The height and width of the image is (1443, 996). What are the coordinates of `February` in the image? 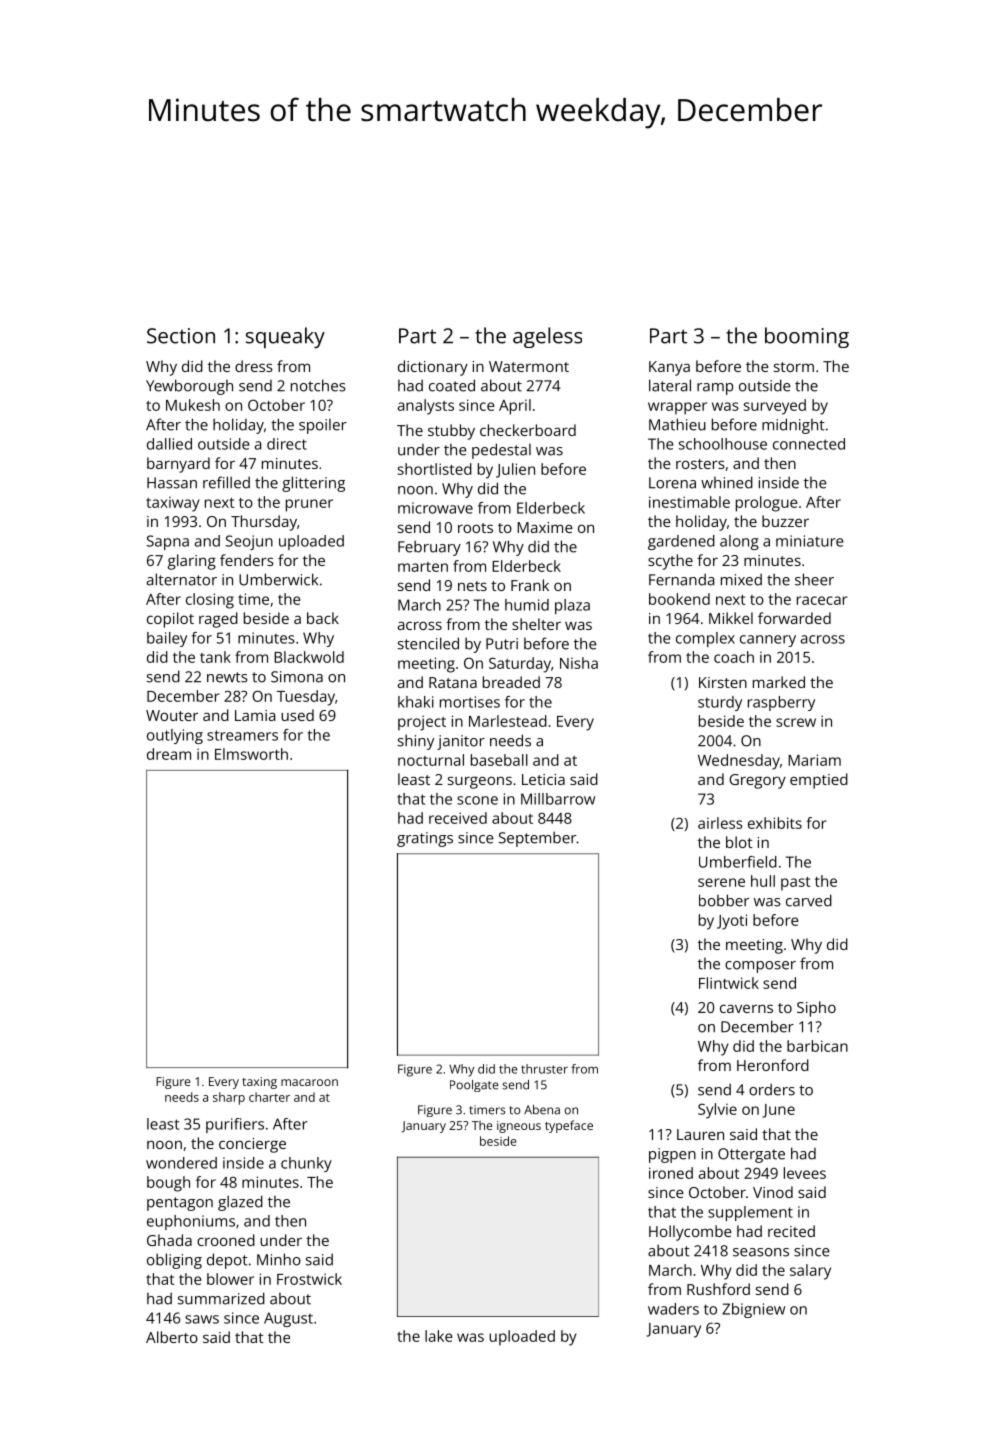 It's located at (429, 548).
